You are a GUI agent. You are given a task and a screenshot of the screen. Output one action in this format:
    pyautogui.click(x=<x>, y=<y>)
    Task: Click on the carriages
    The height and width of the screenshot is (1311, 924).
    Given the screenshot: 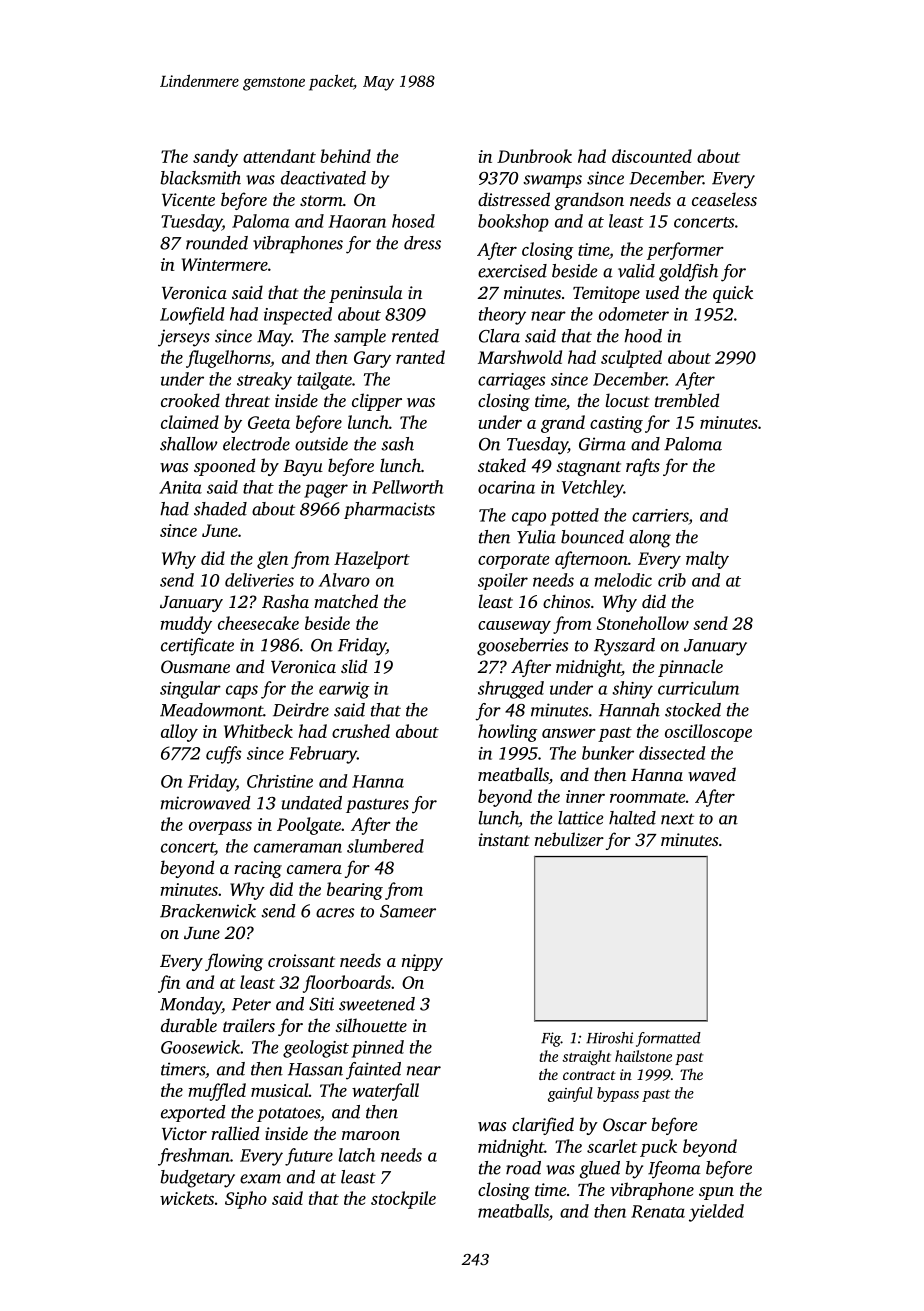 What is the action you would take?
    pyautogui.click(x=511, y=381)
